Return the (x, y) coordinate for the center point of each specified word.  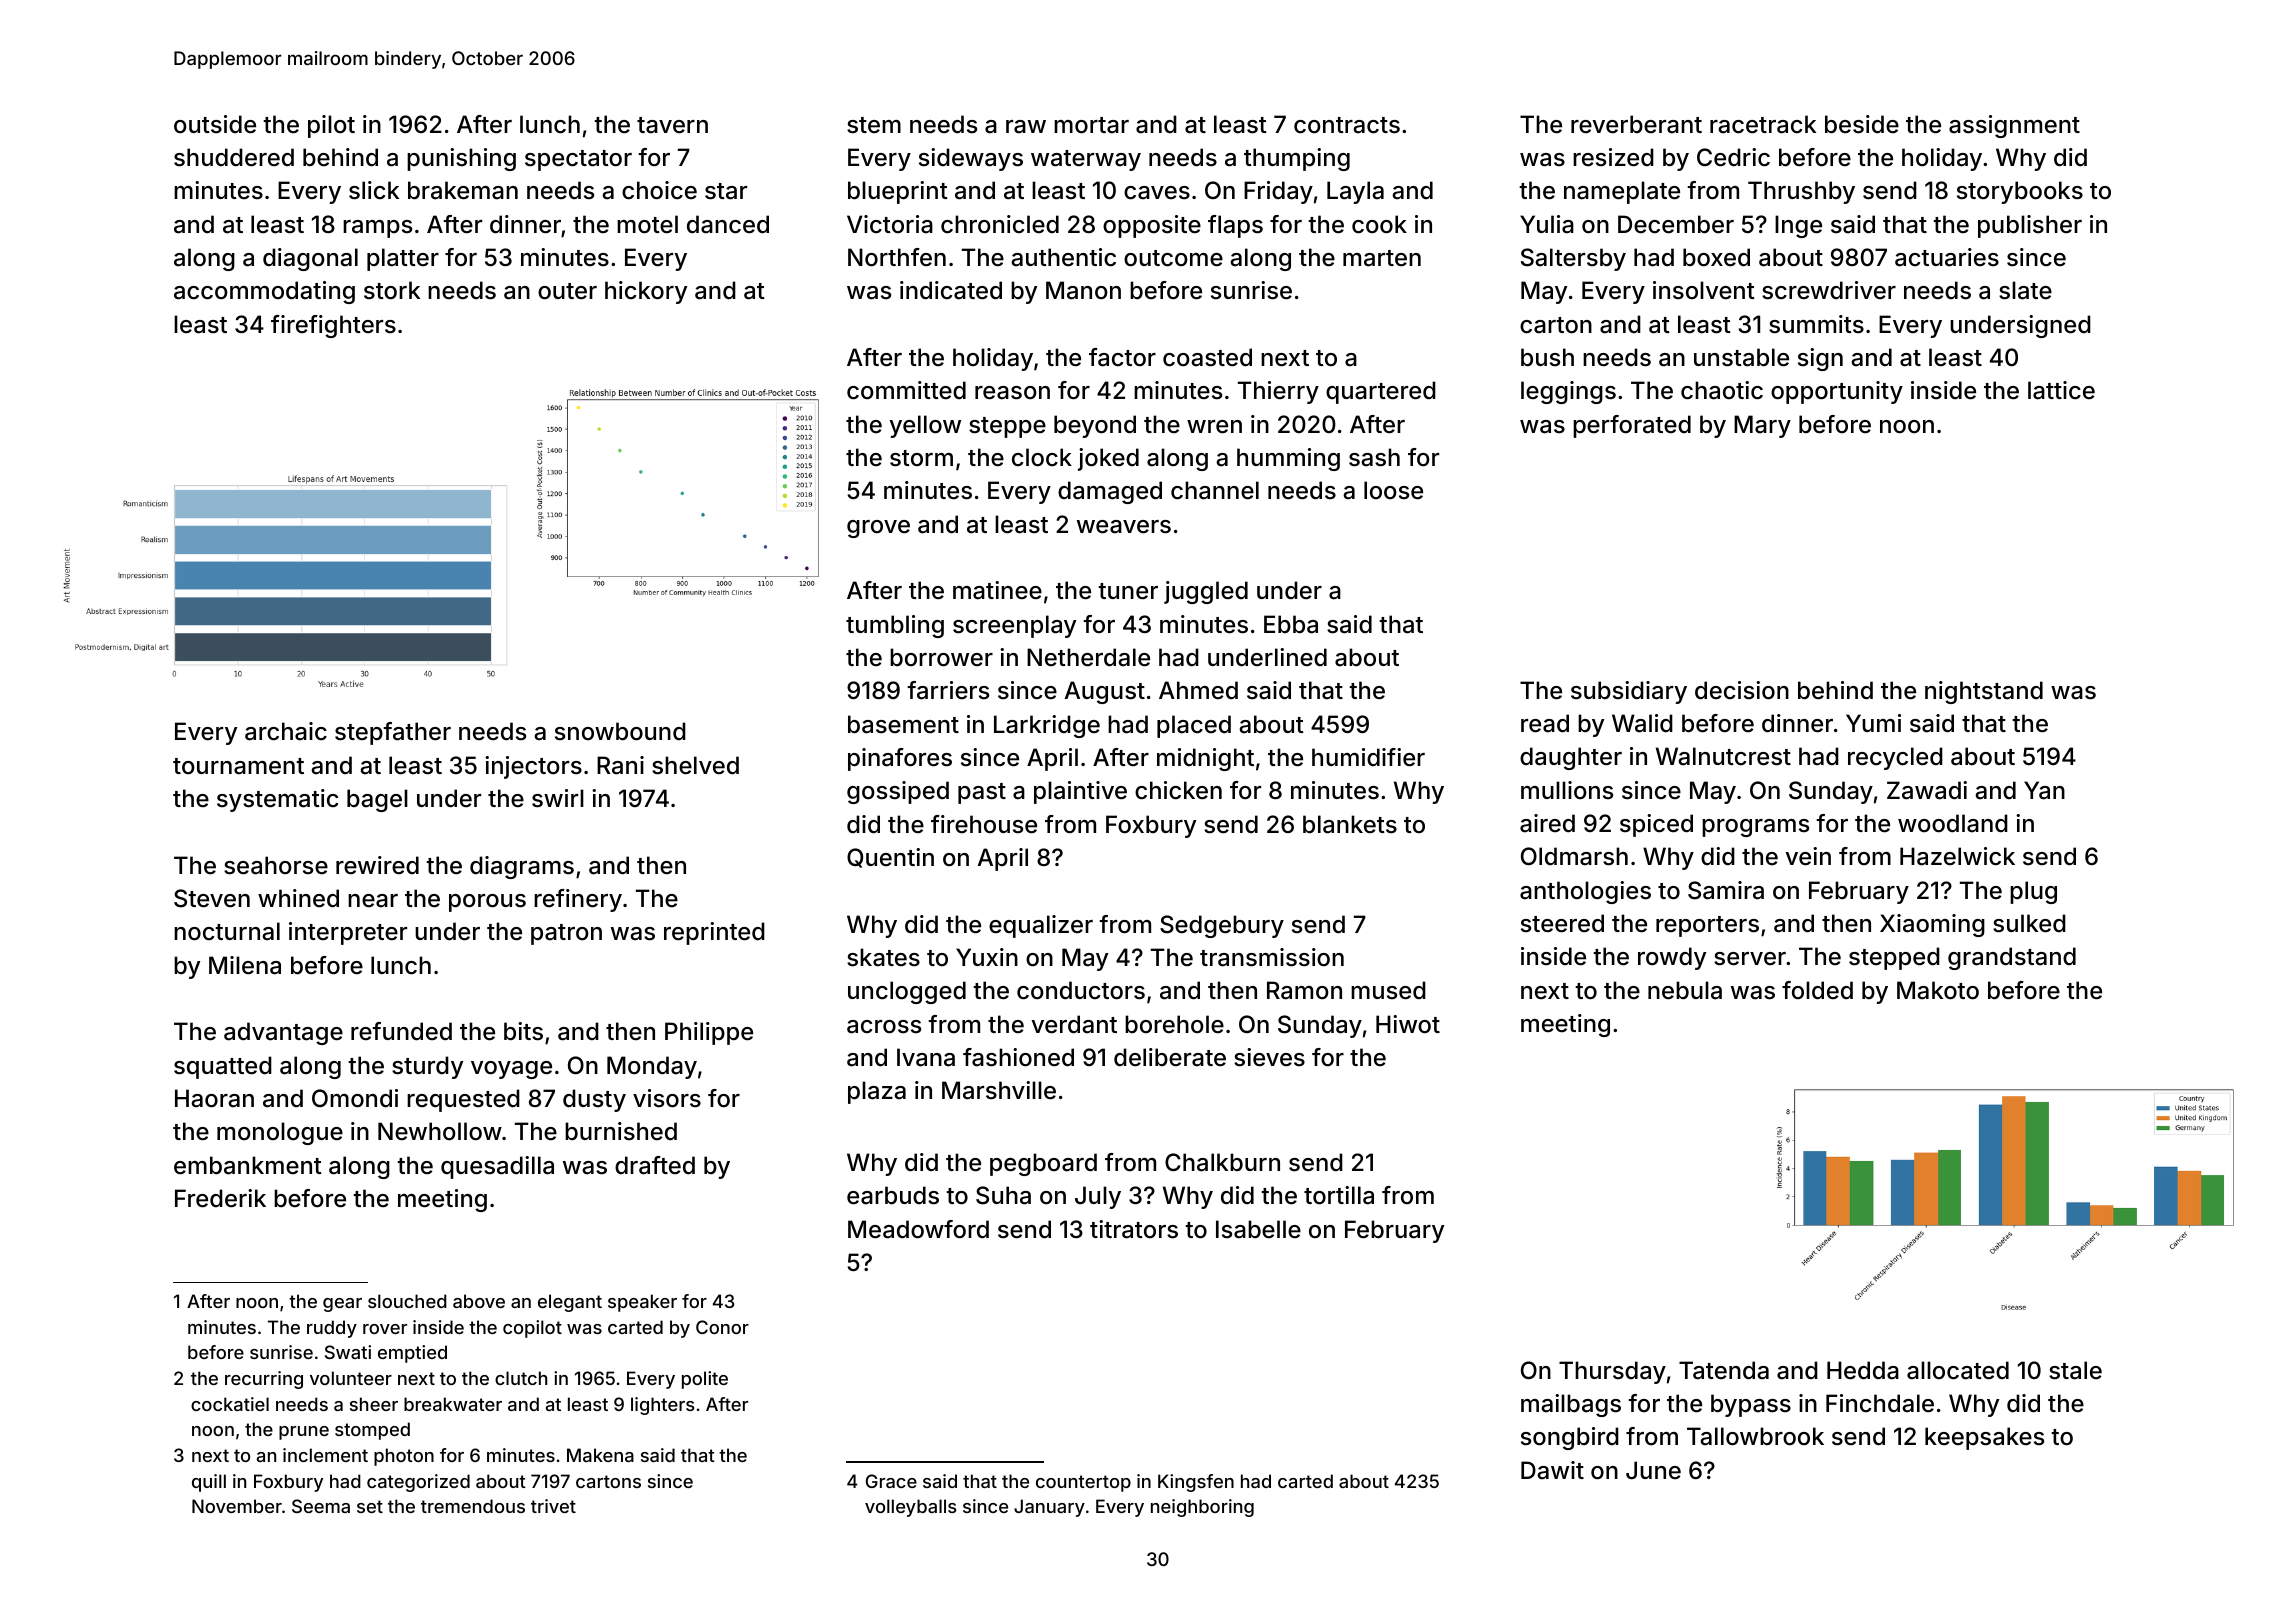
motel (647, 224)
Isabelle (1258, 1229)
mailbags (1571, 1405)
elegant (570, 1303)
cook (1379, 224)
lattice (2061, 390)
